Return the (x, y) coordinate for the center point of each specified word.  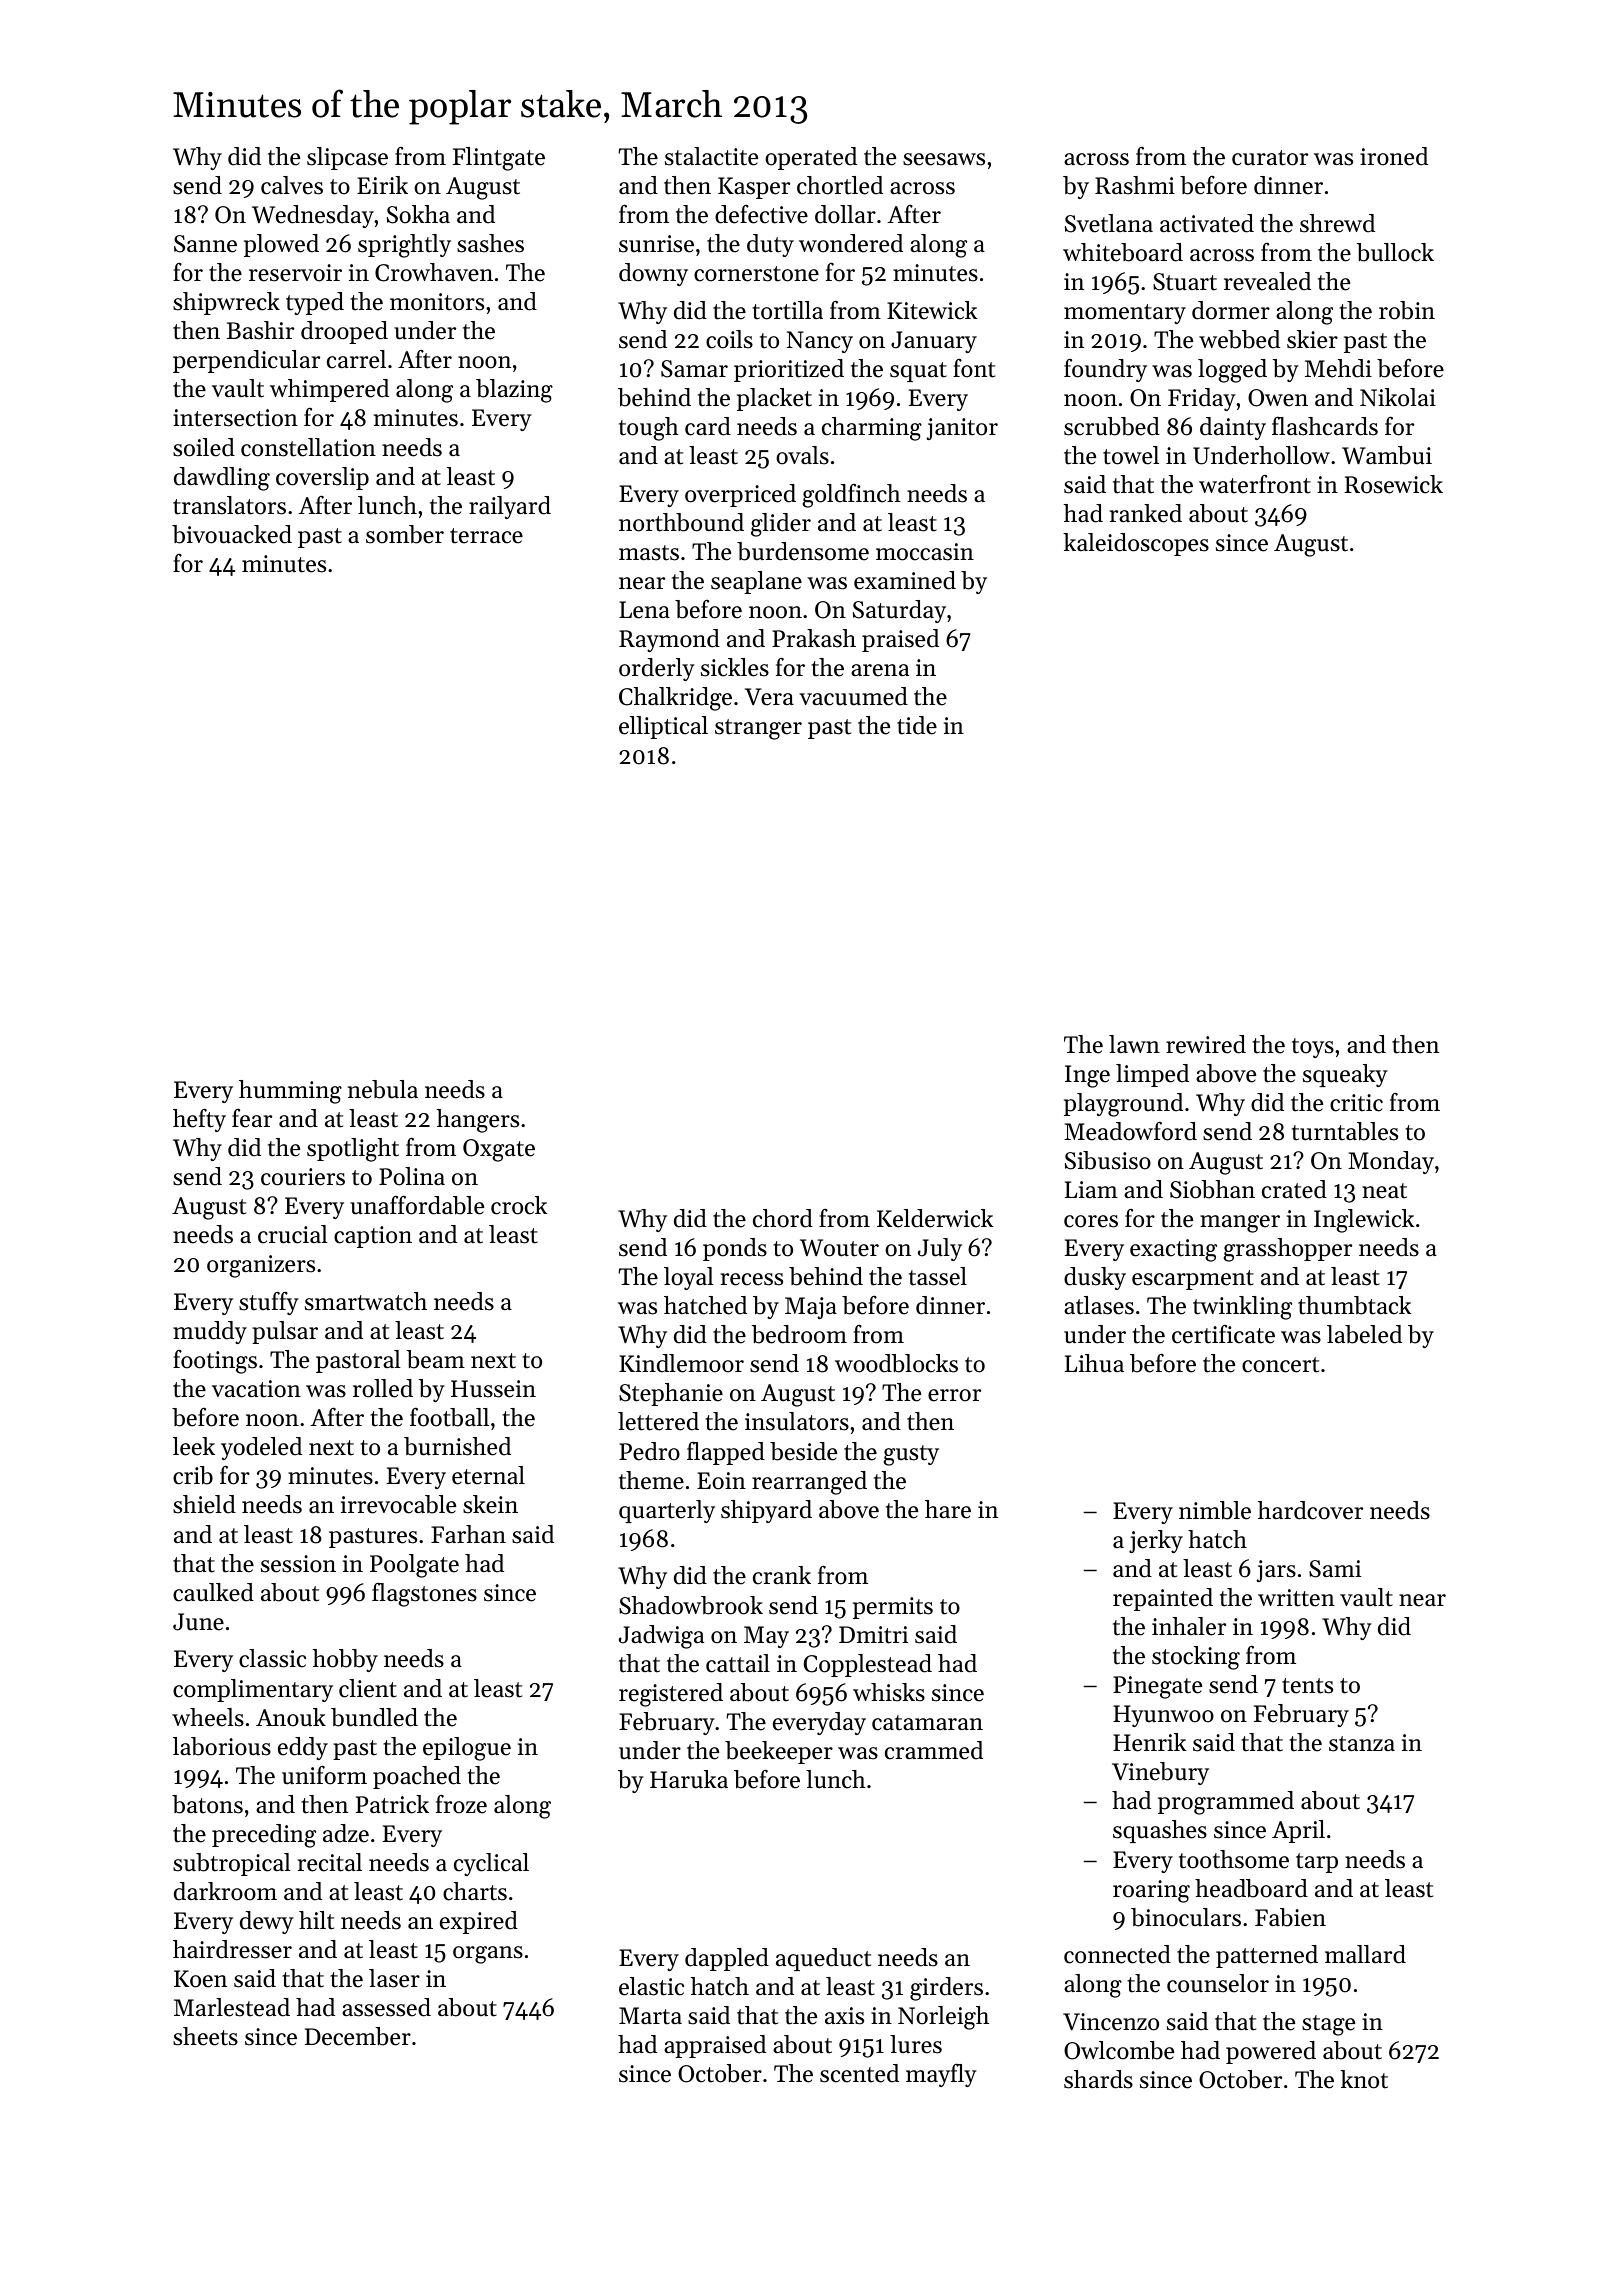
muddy (210, 1332)
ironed (1394, 156)
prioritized (789, 370)
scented (859, 2073)
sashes (490, 243)
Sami (1335, 1569)
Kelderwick (935, 1218)
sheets (205, 2036)
